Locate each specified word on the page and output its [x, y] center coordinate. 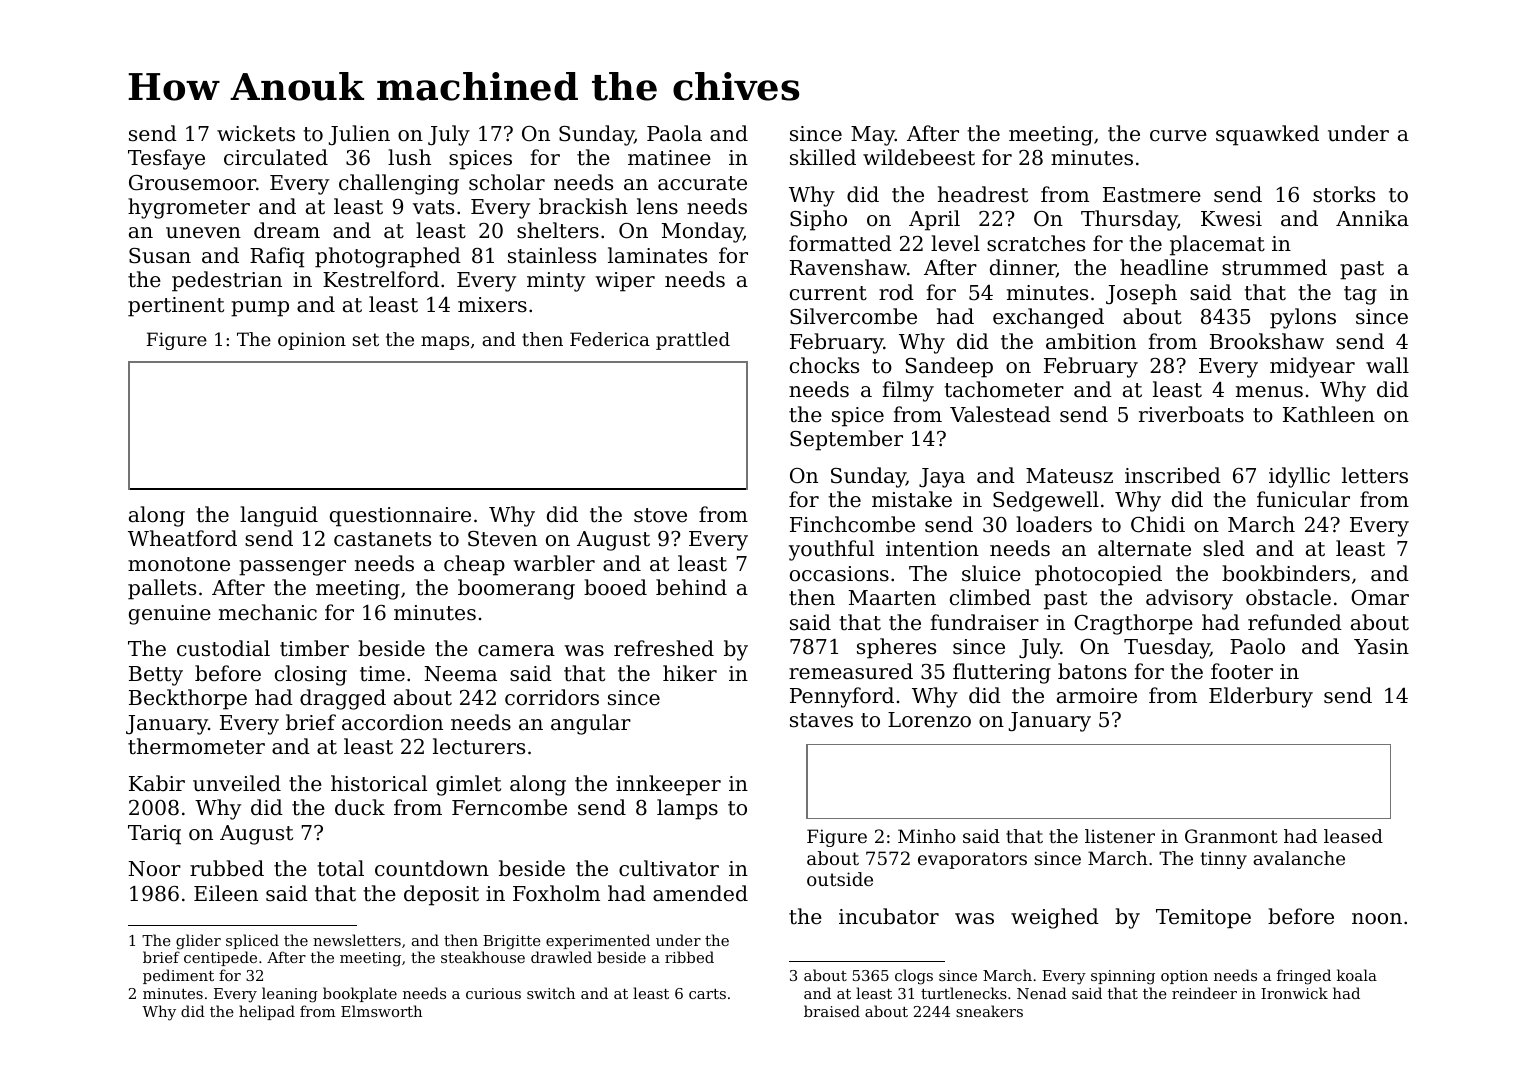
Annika [1372, 218]
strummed [1274, 267]
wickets [256, 133]
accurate [702, 183]
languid [279, 516]
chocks [824, 365]
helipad [267, 1012]
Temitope [1203, 919]
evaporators [972, 860]
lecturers [479, 746]
